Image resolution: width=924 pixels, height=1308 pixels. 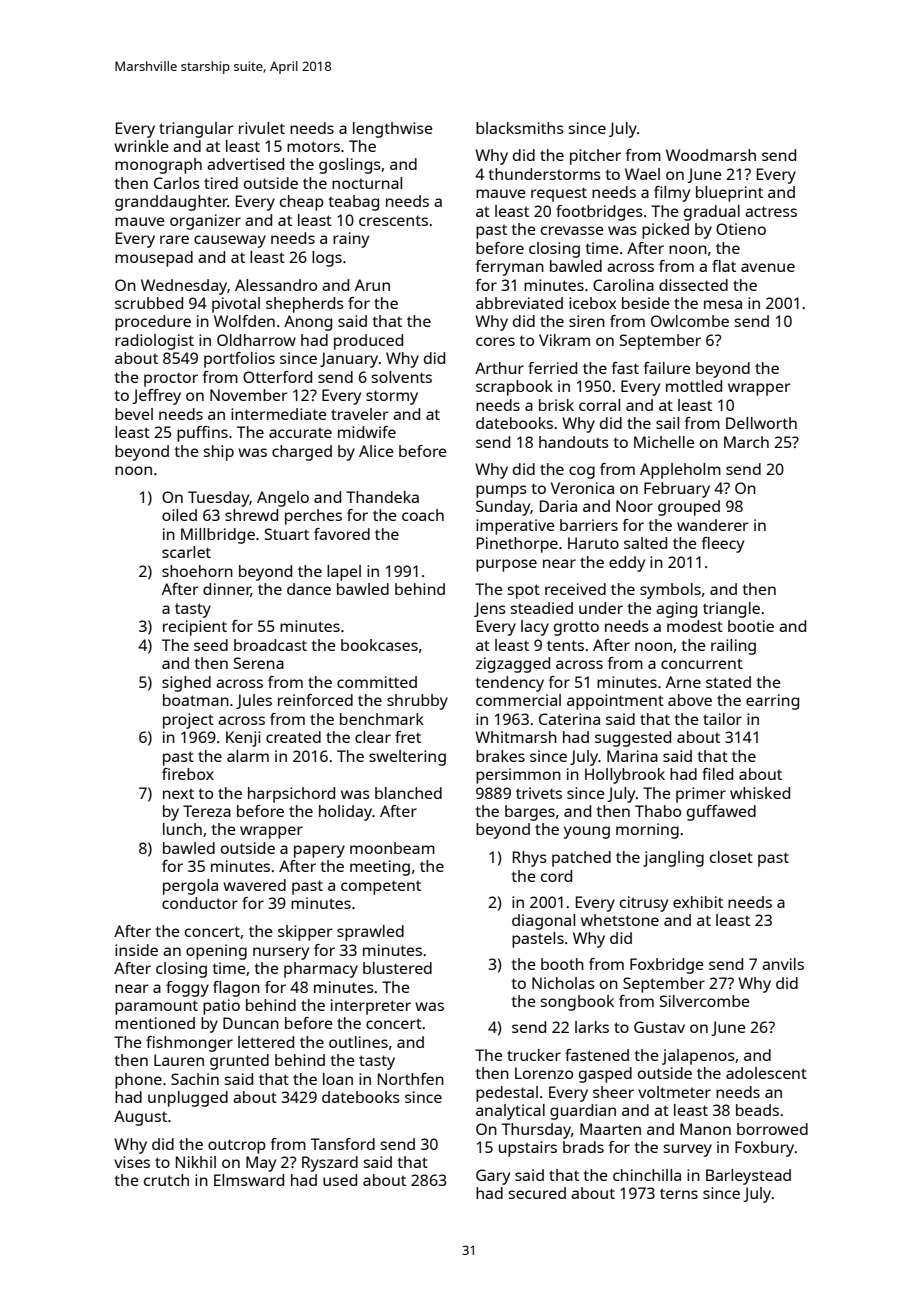 What do you see at coordinates (179, 515) in the image?
I see `oiled` at bounding box center [179, 515].
